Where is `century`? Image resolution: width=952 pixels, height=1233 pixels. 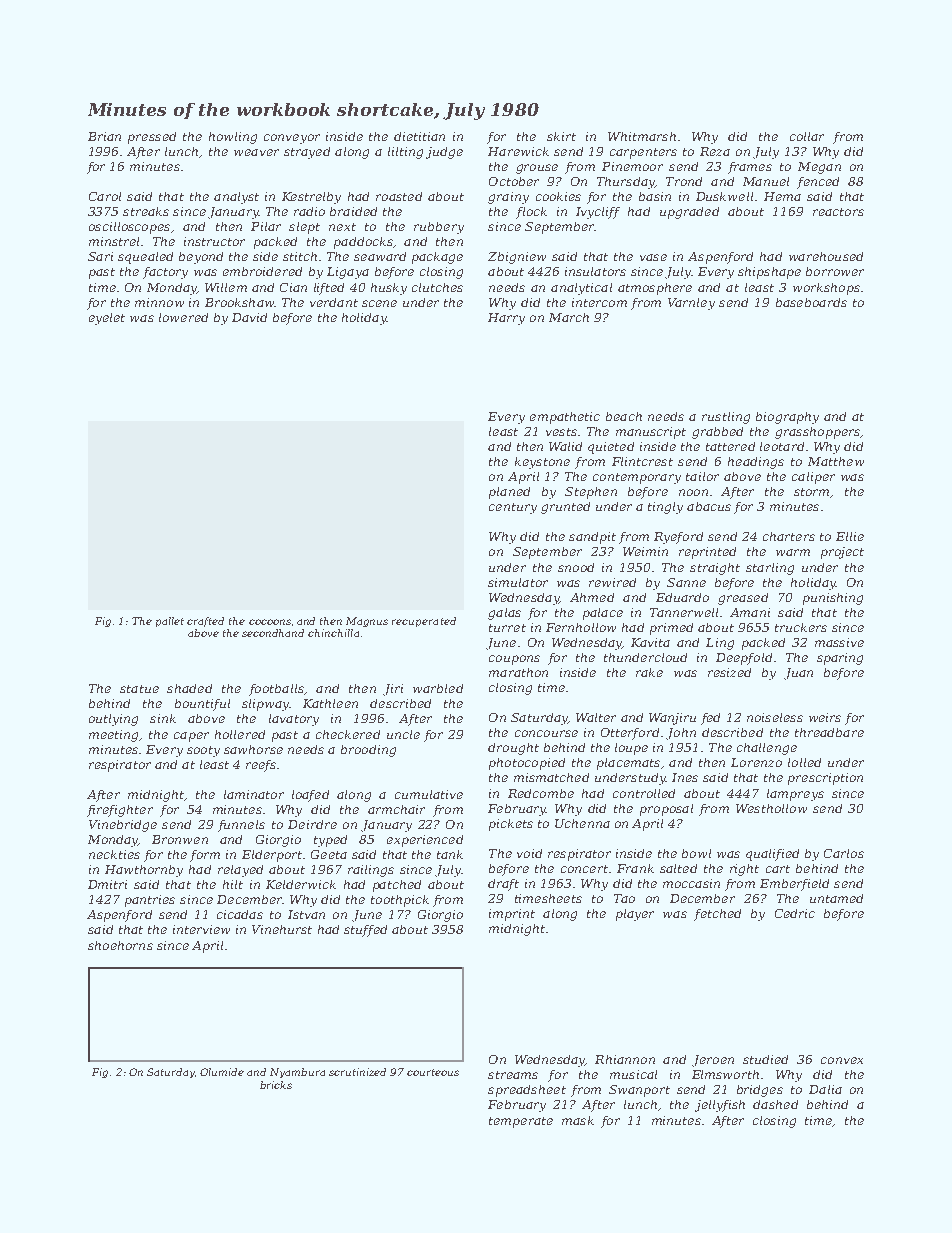 century is located at coordinates (513, 508).
